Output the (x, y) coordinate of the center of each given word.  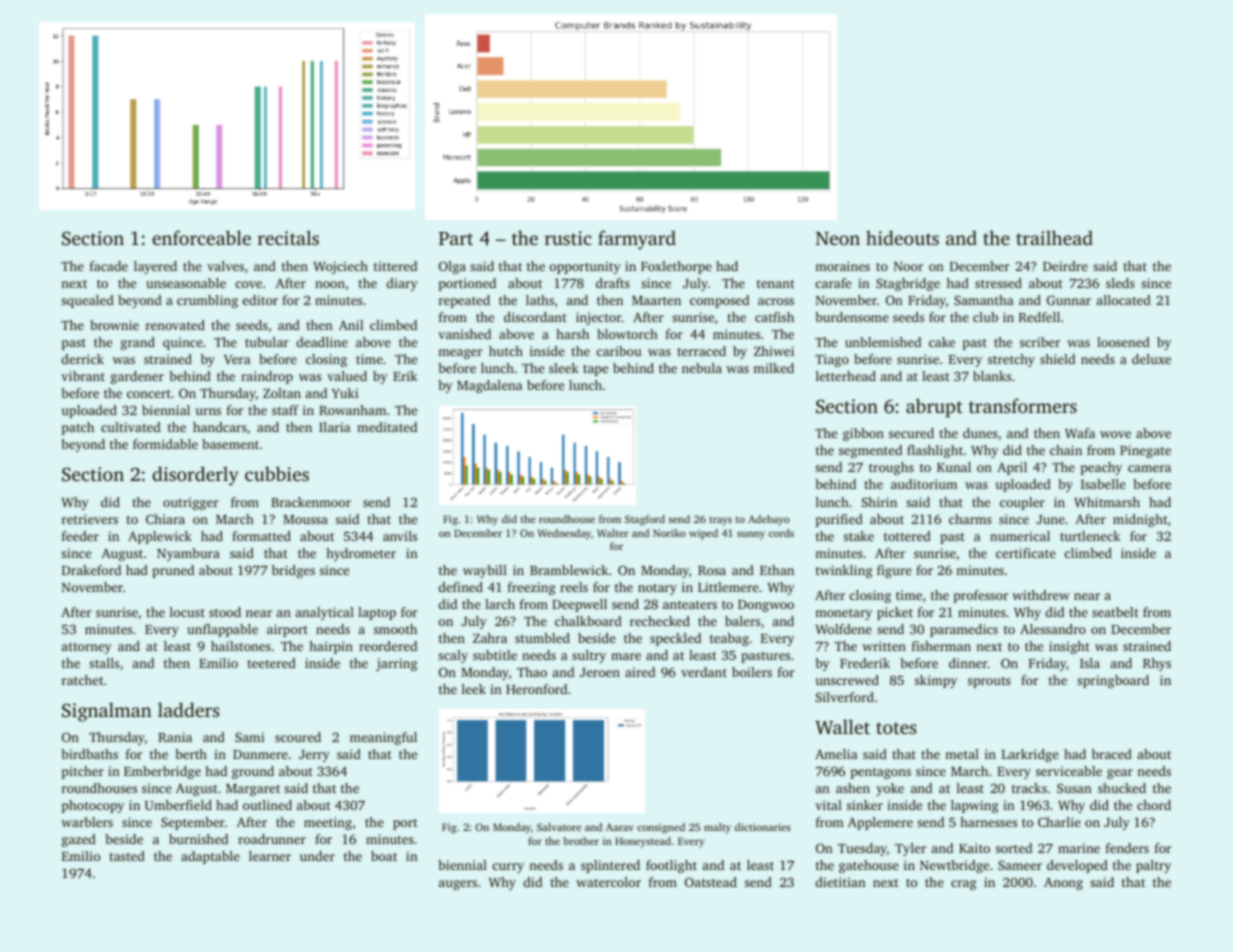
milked (773, 368)
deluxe (1151, 359)
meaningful (383, 738)
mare (626, 656)
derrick (83, 359)
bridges (293, 571)
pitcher (82, 772)
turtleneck (1090, 536)
